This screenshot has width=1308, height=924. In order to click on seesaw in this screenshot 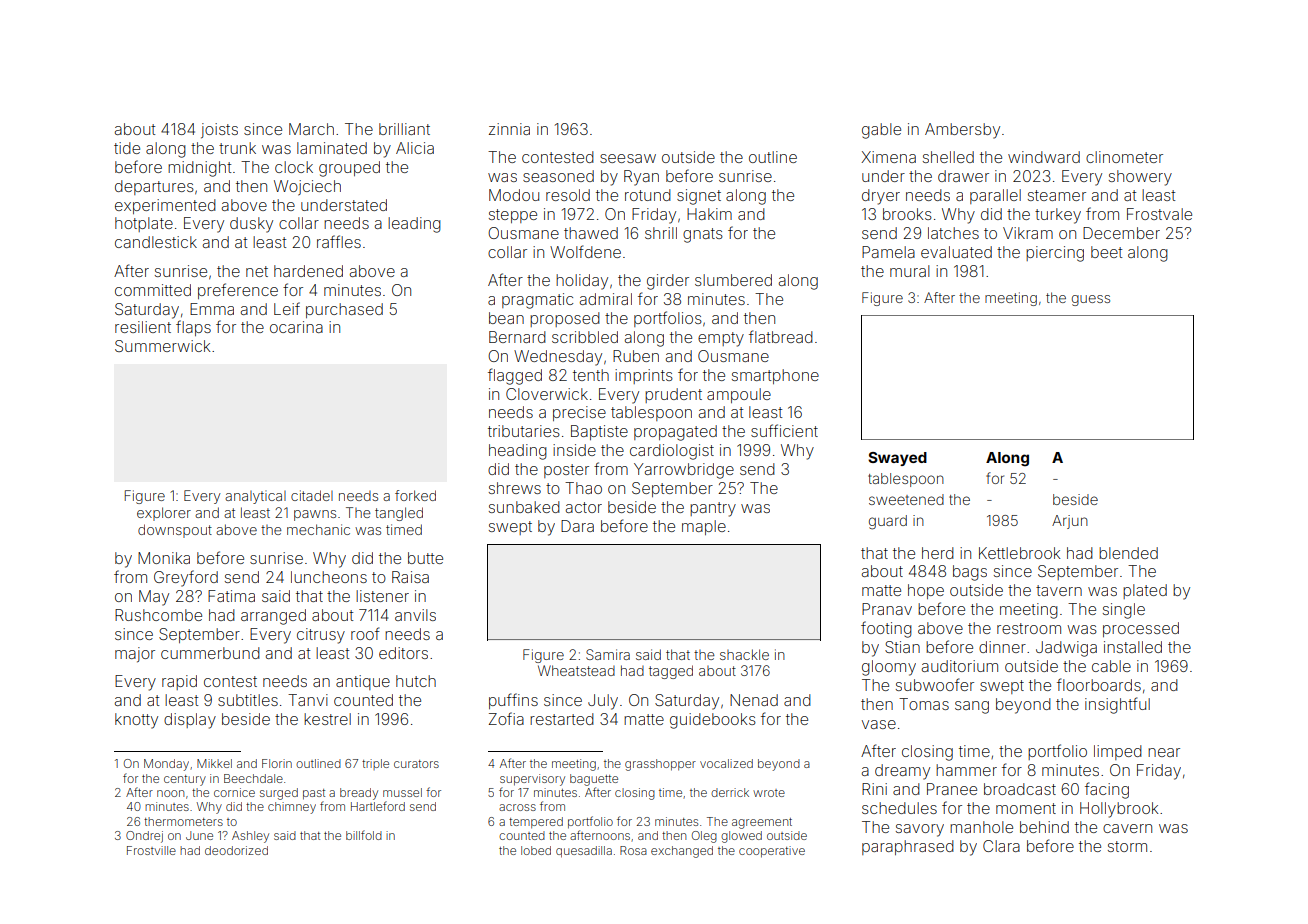, I will do `click(628, 158)`.
